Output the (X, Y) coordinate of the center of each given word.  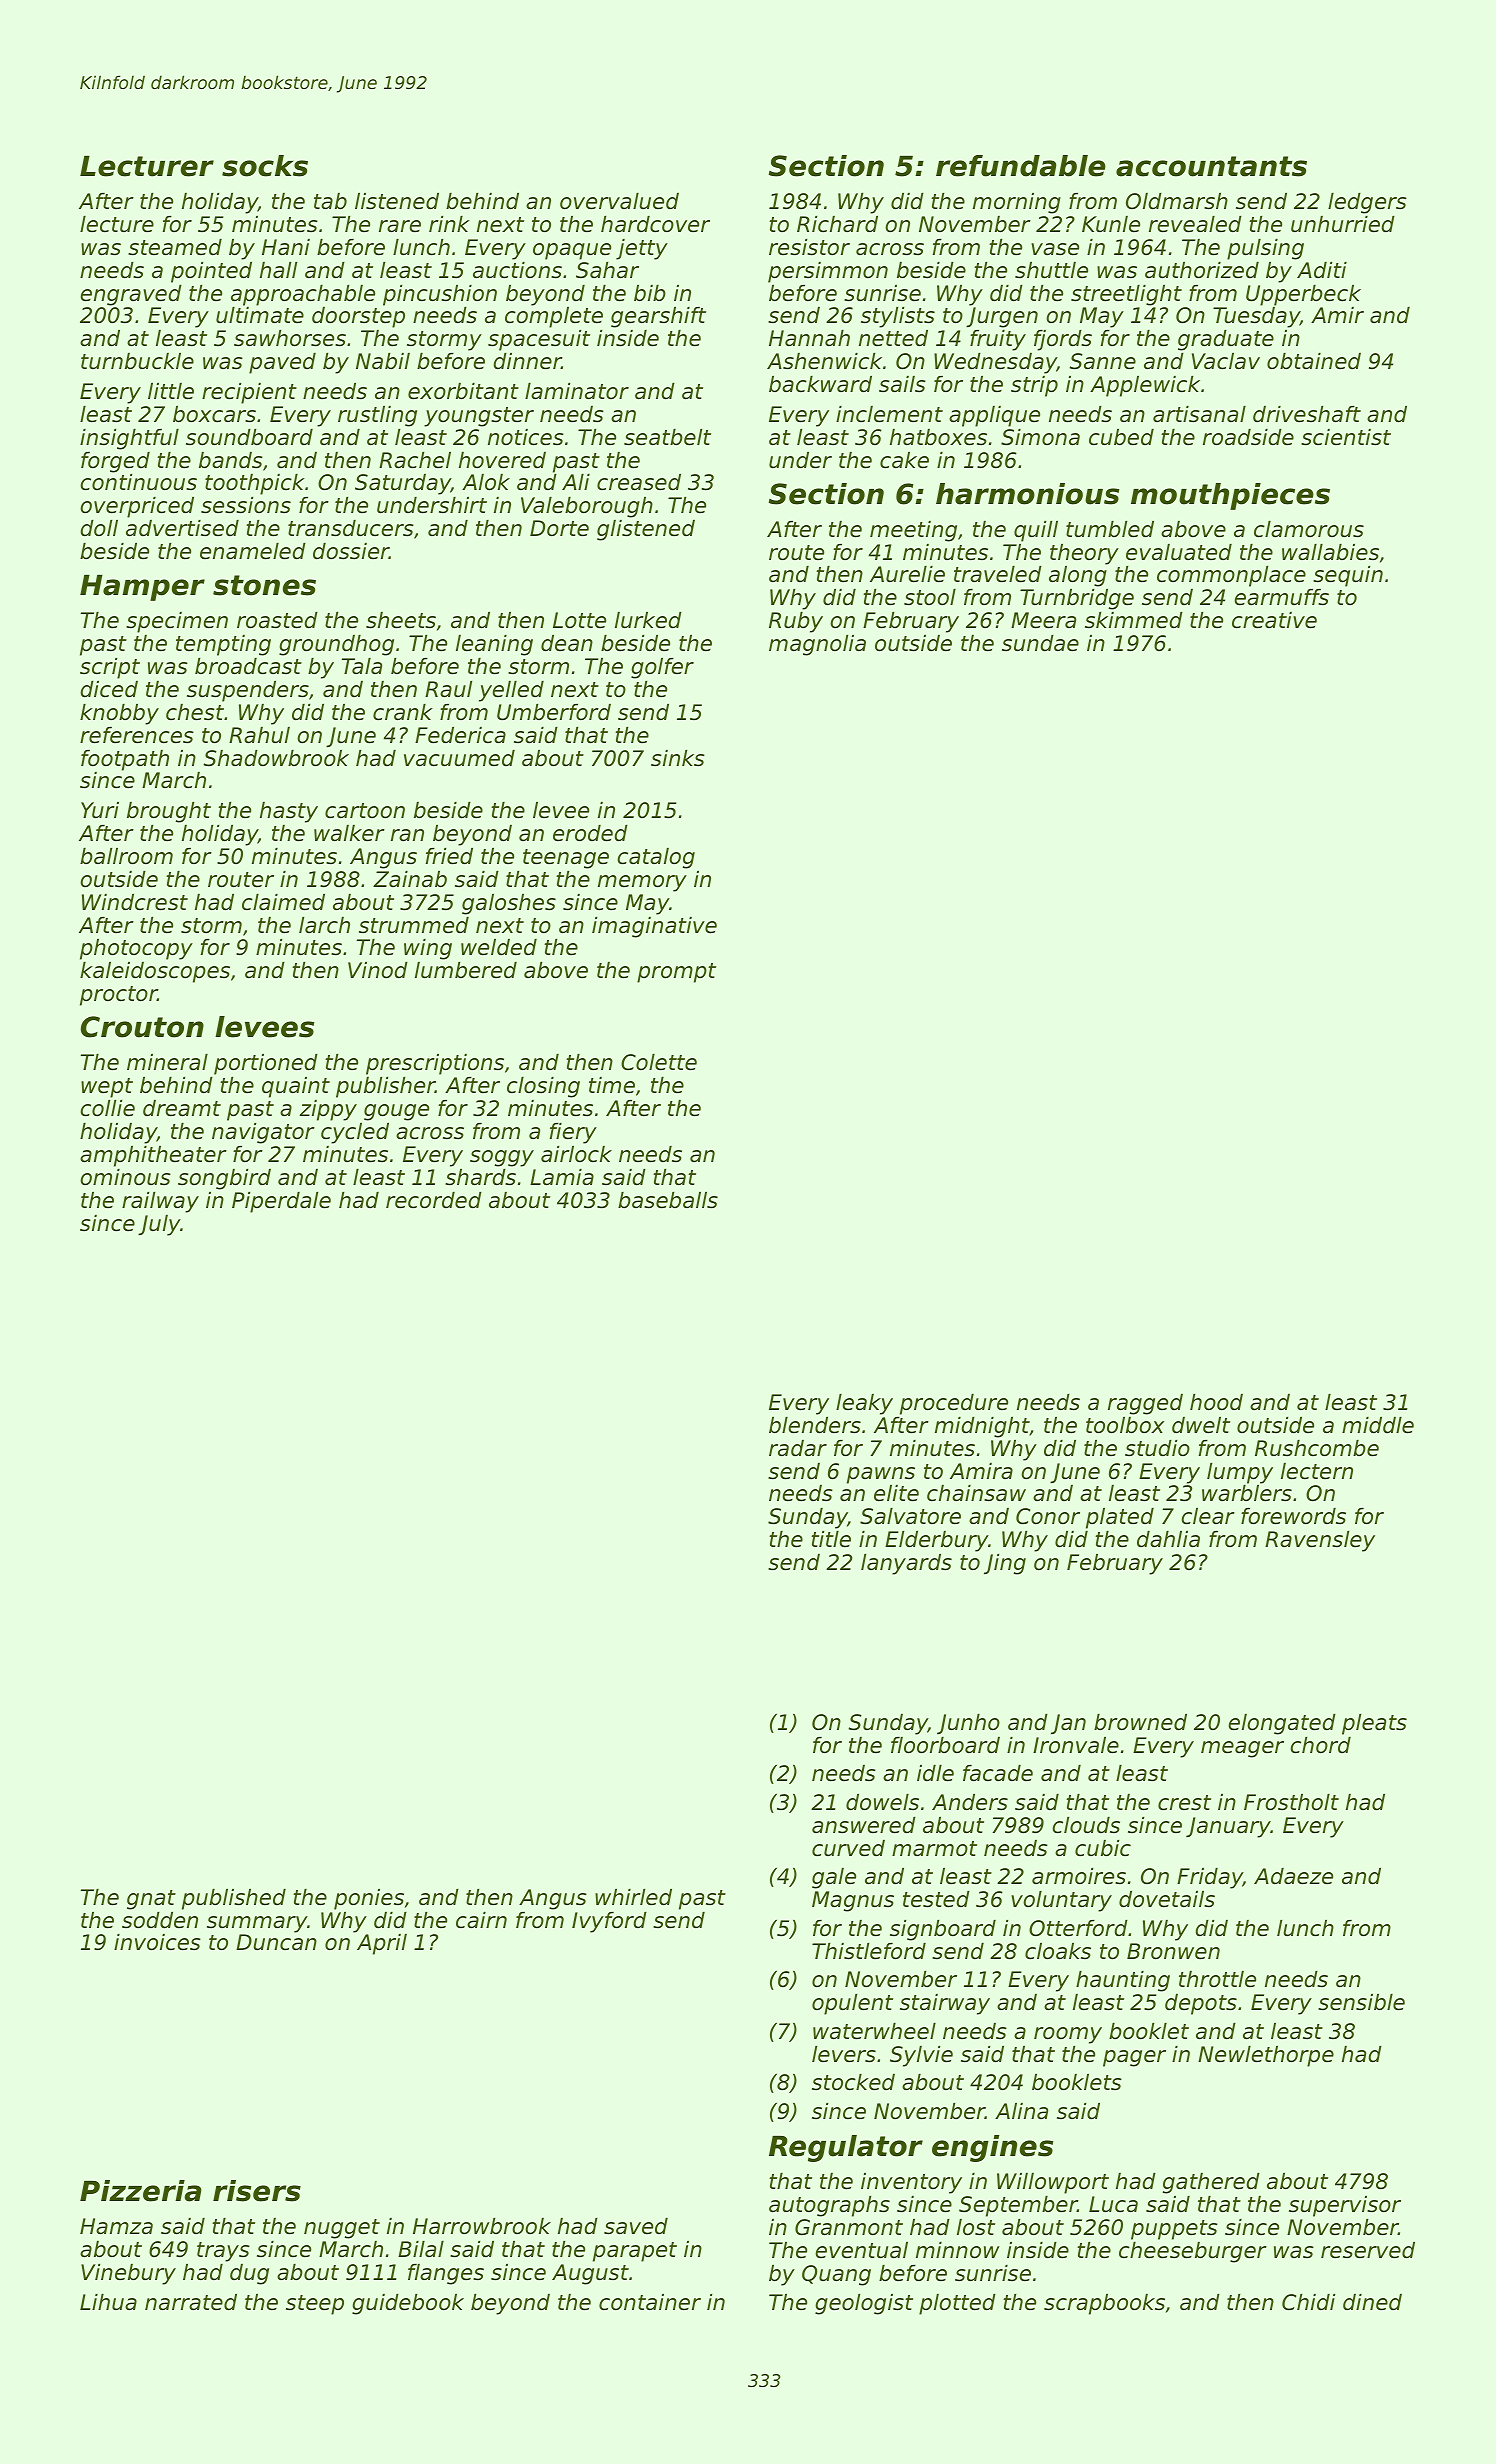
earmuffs (1282, 597)
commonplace (1231, 576)
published (234, 1899)
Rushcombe (1317, 1448)
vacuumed (459, 758)
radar (798, 1448)
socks (265, 166)
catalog (656, 858)
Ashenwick (824, 361)
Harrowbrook (482, 2226)
